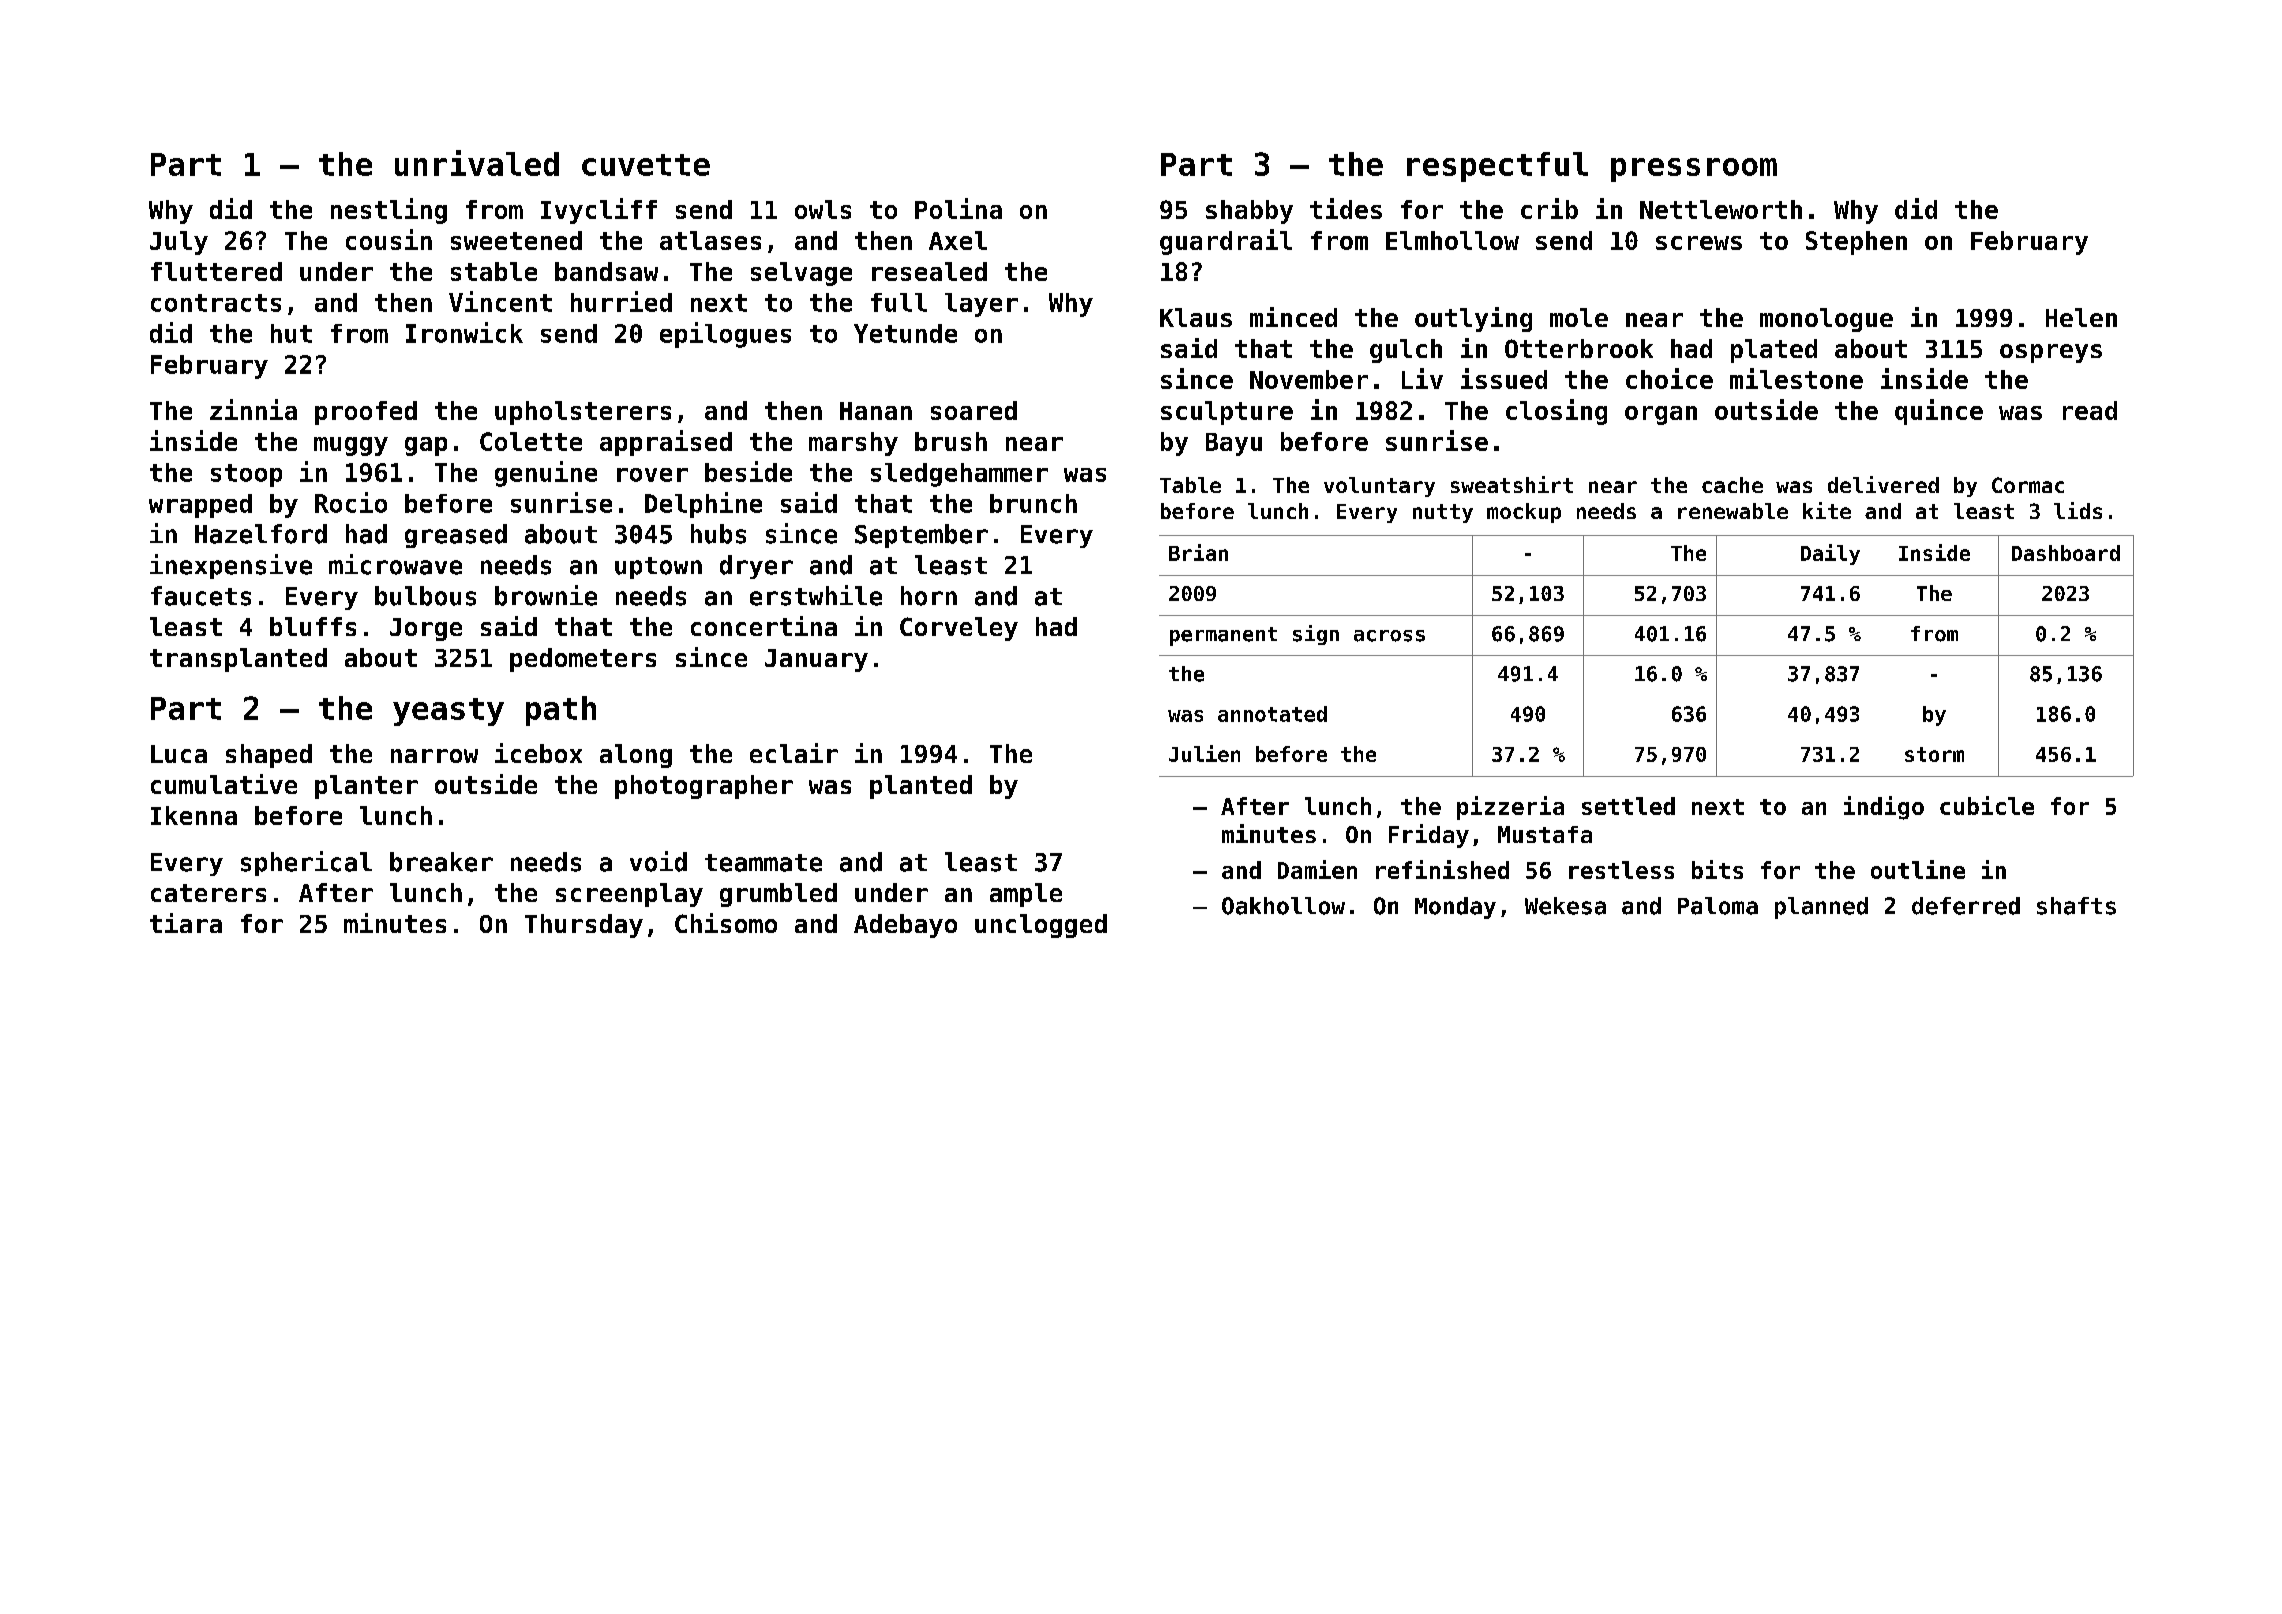 The height and width of the page is (1614, 2282). I want to click on outline, so click(1918, 869).
